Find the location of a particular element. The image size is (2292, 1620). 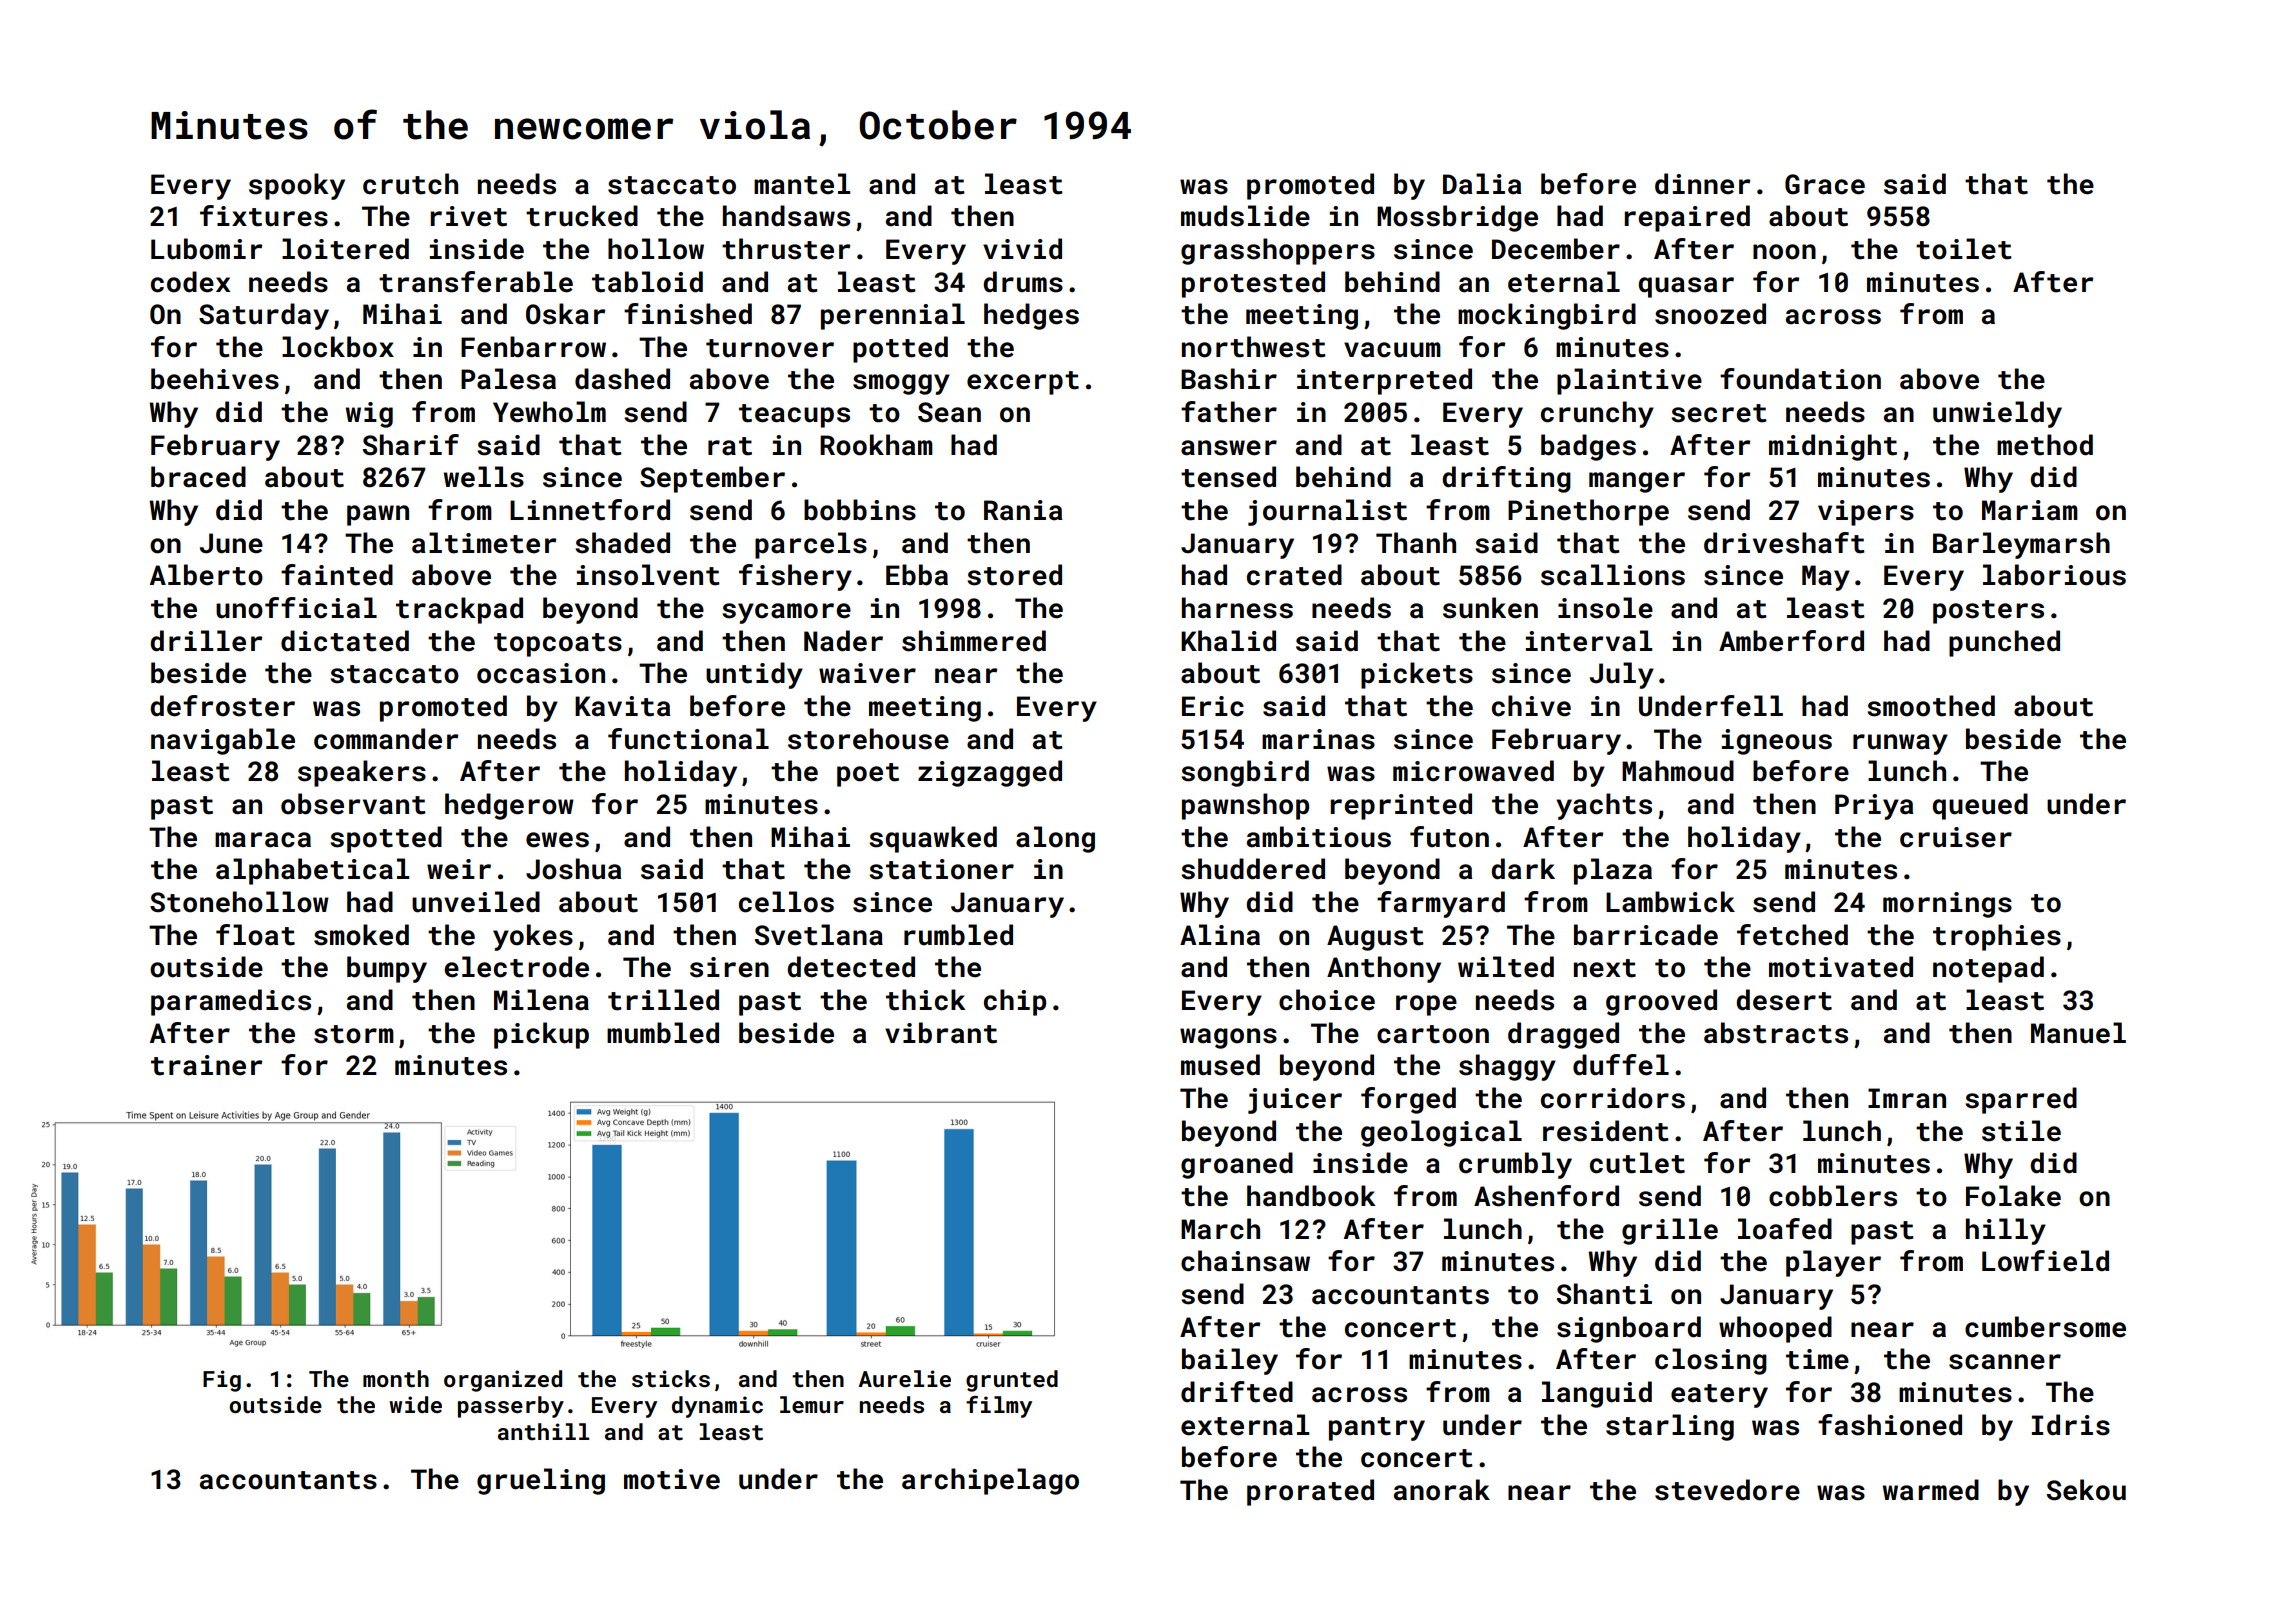

anthill is located at coordinates (543, 1431).
